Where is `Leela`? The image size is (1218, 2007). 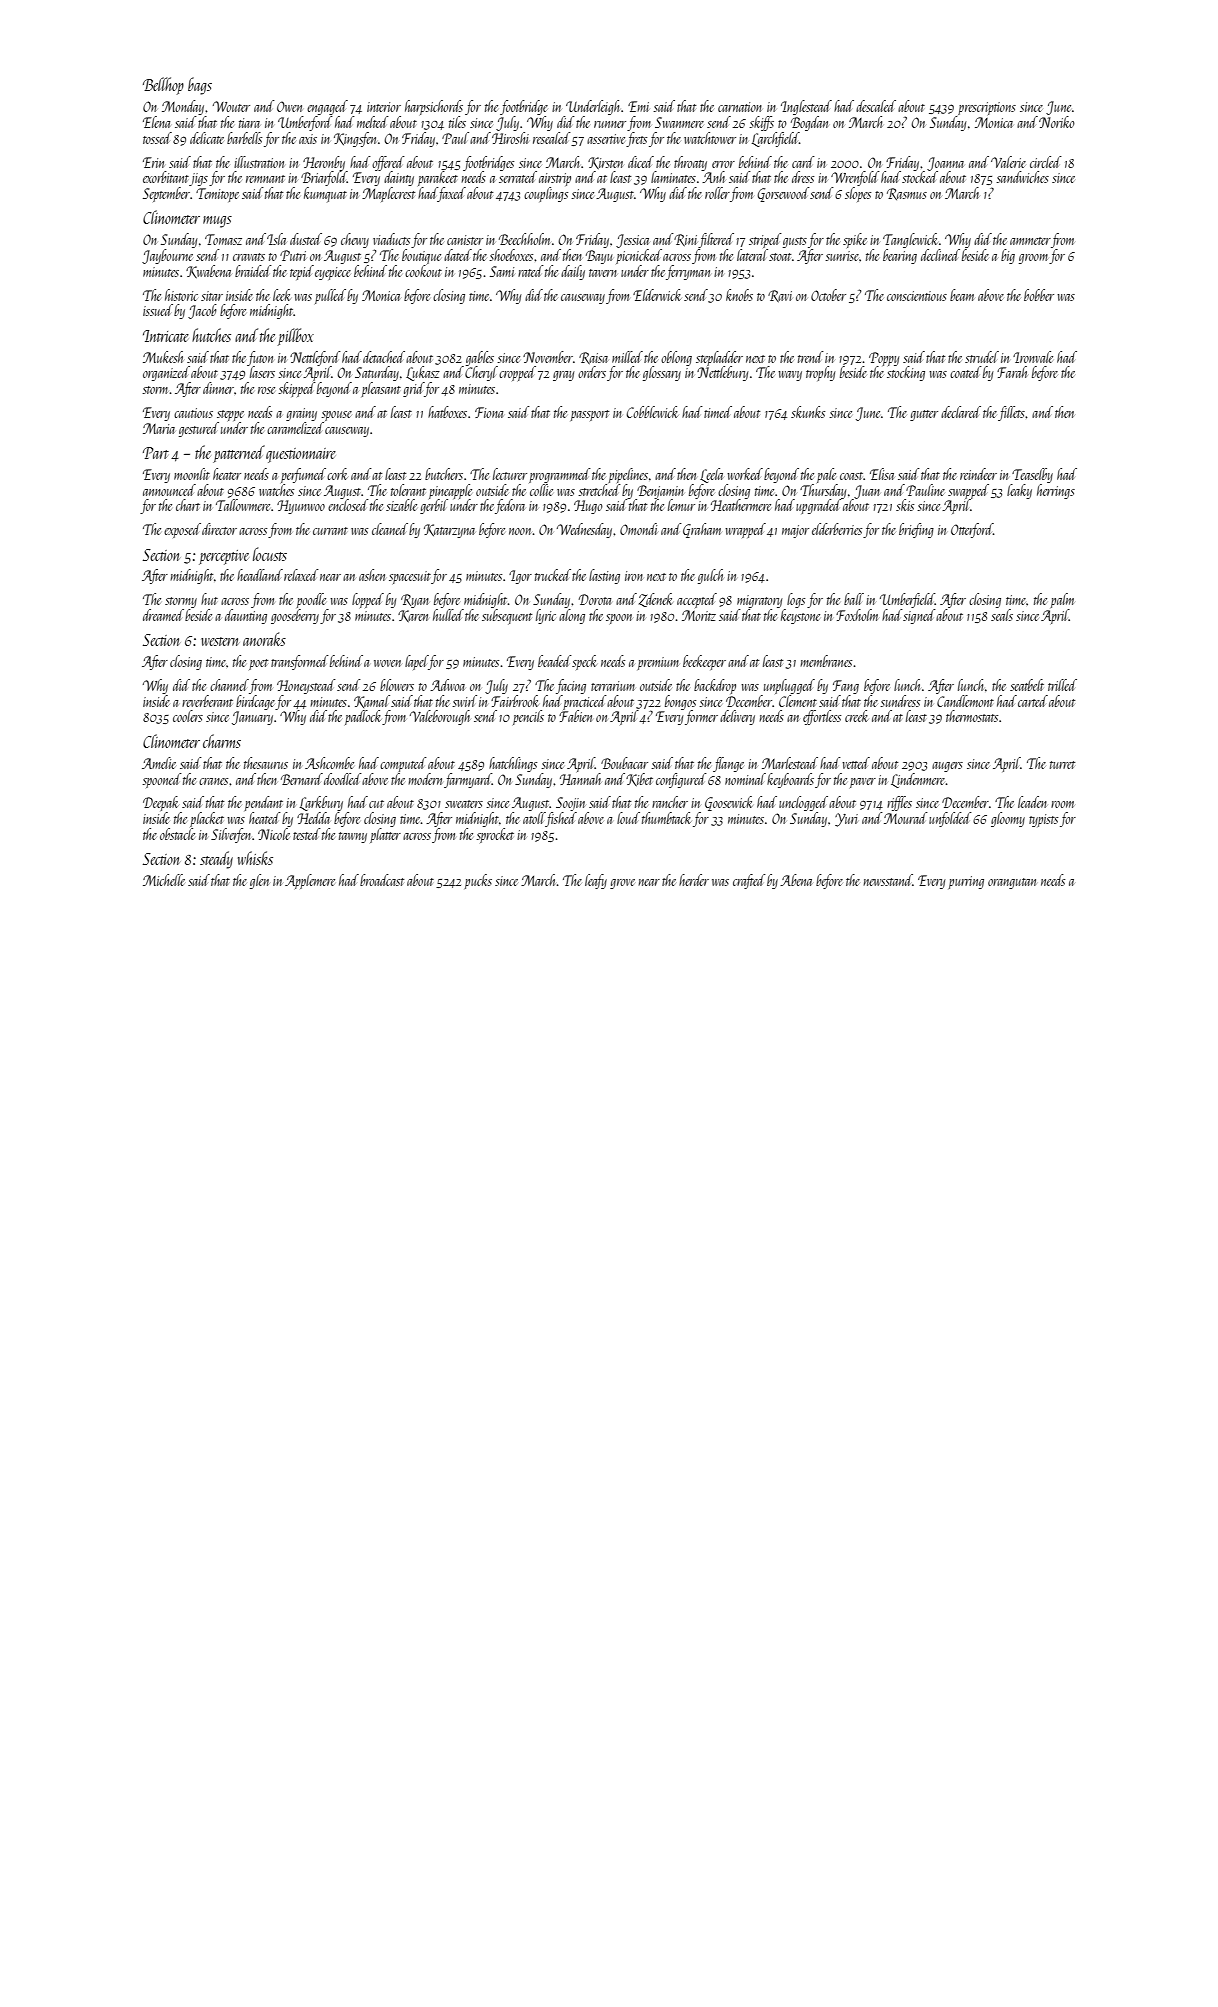 Leela is located at coordinates (711, 475).
